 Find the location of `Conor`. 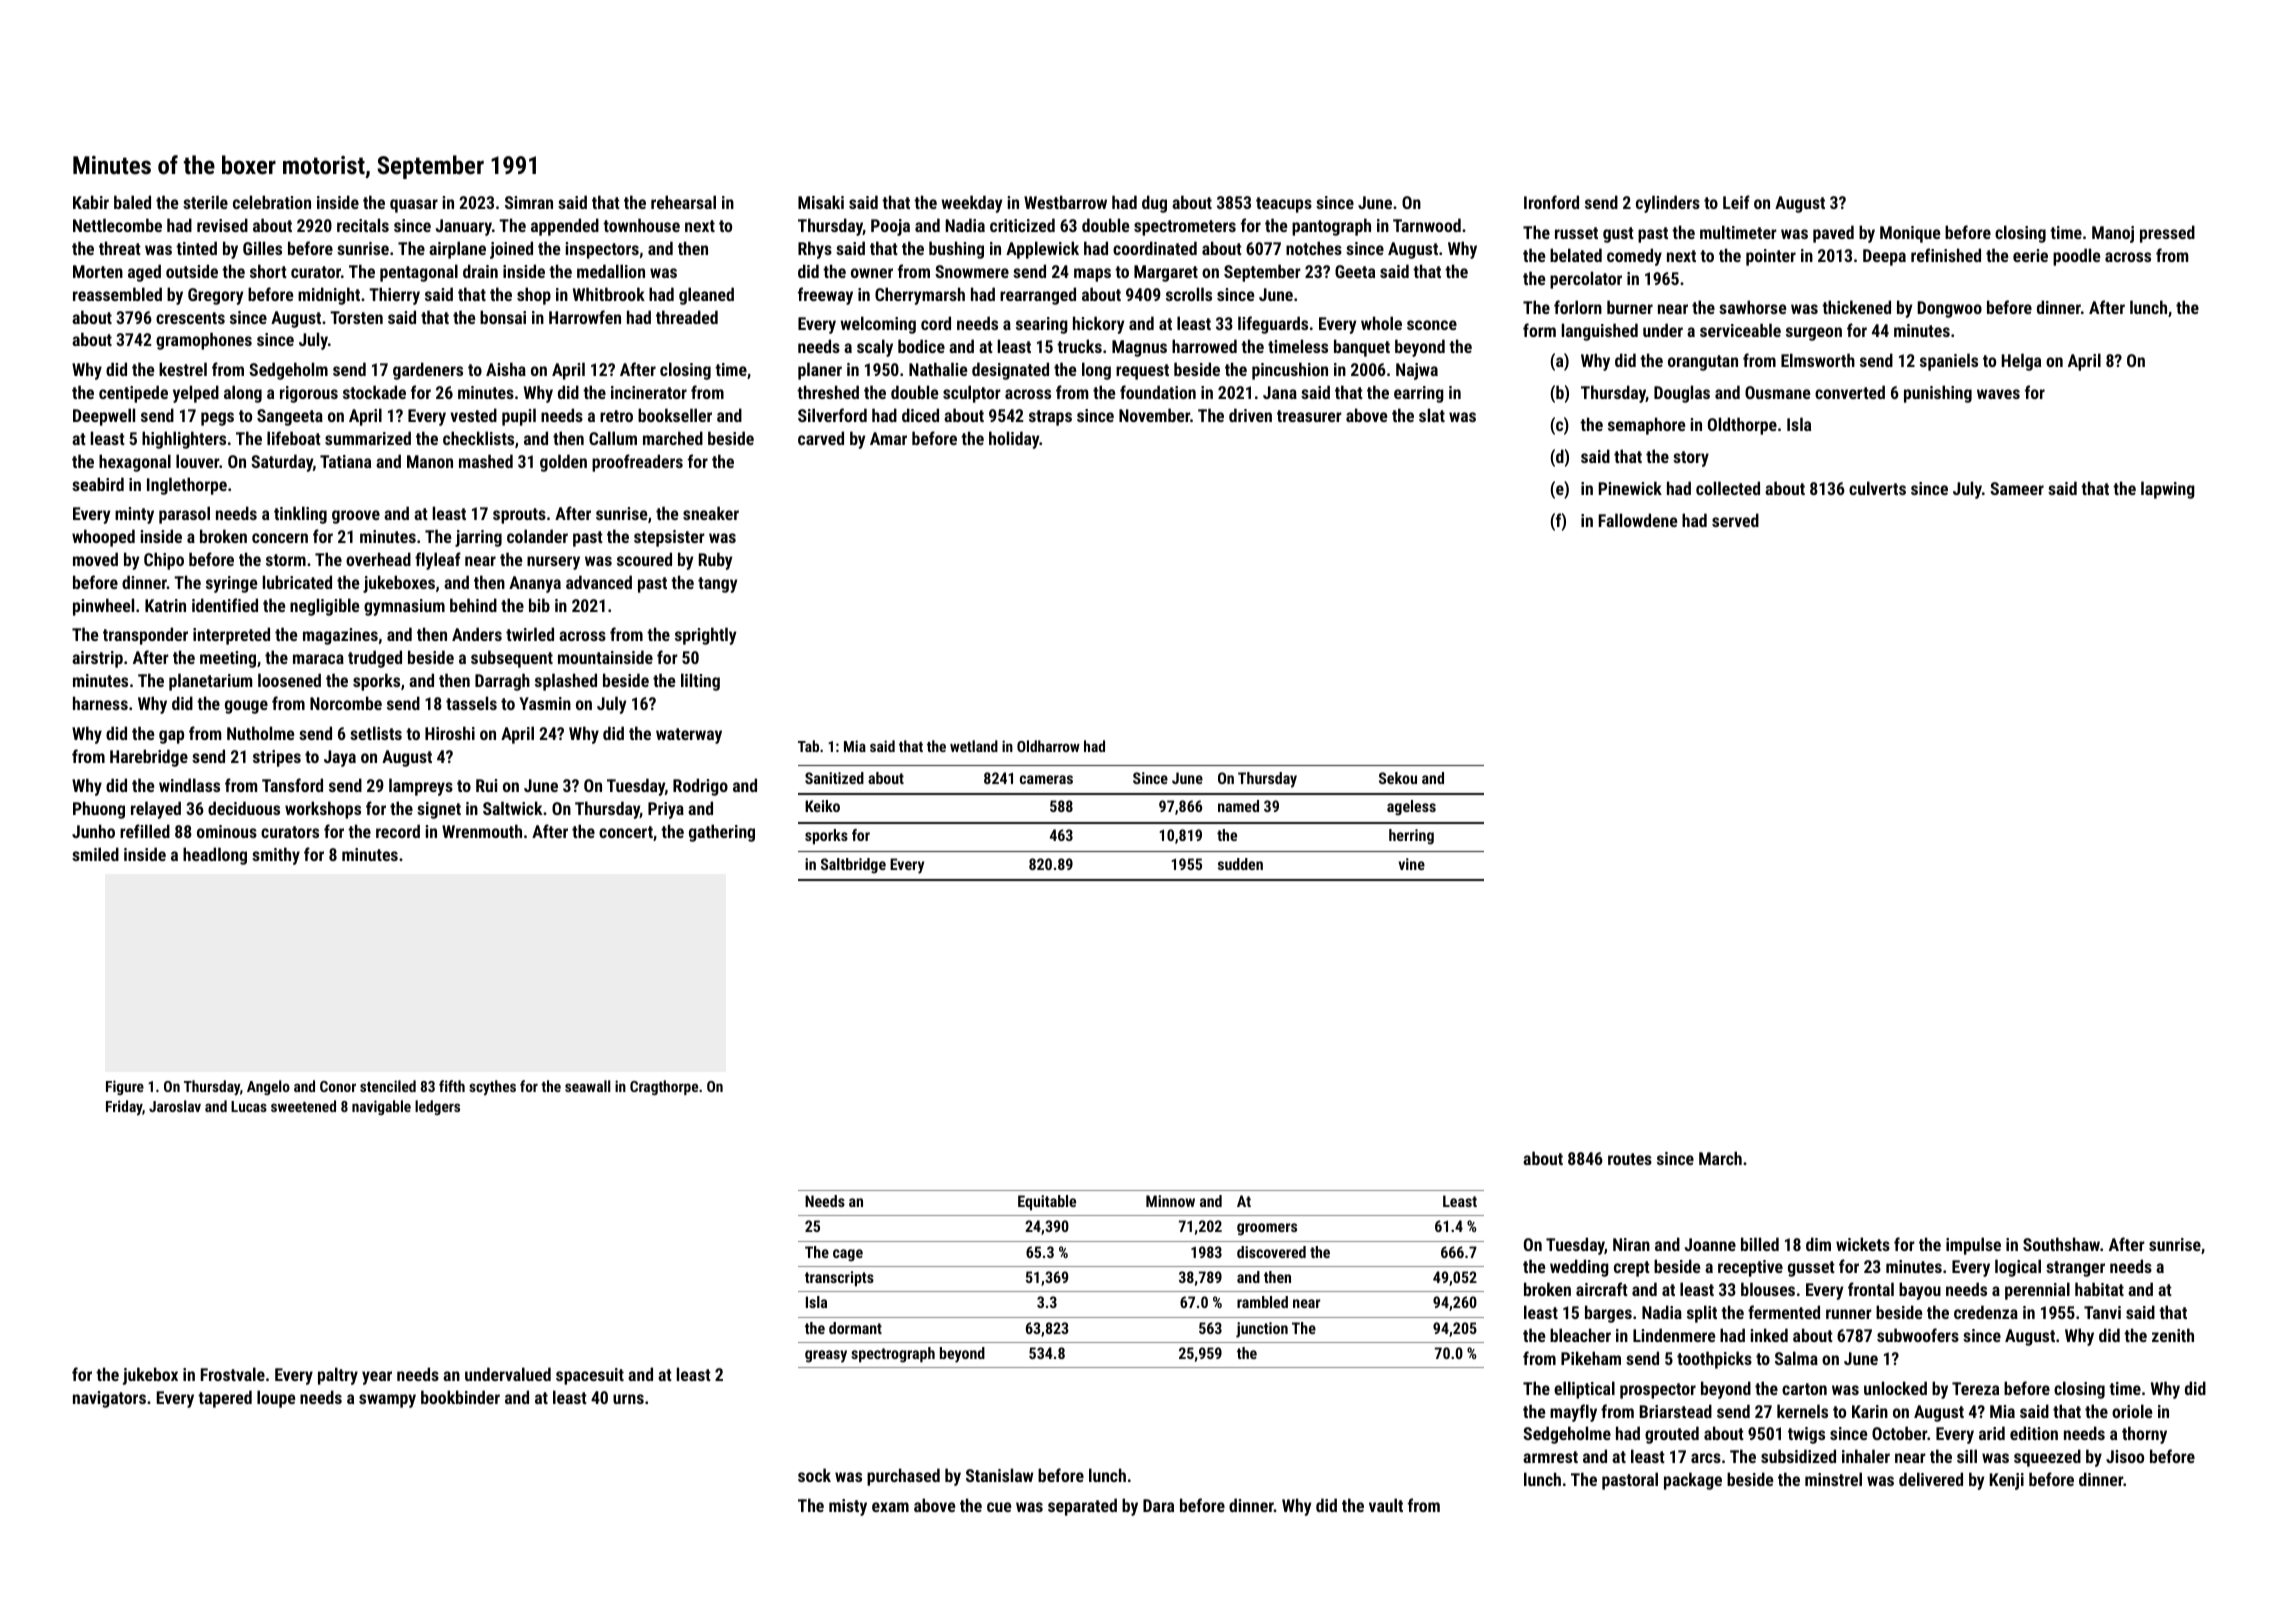

Conor is located at coordinates (338, 1086).
